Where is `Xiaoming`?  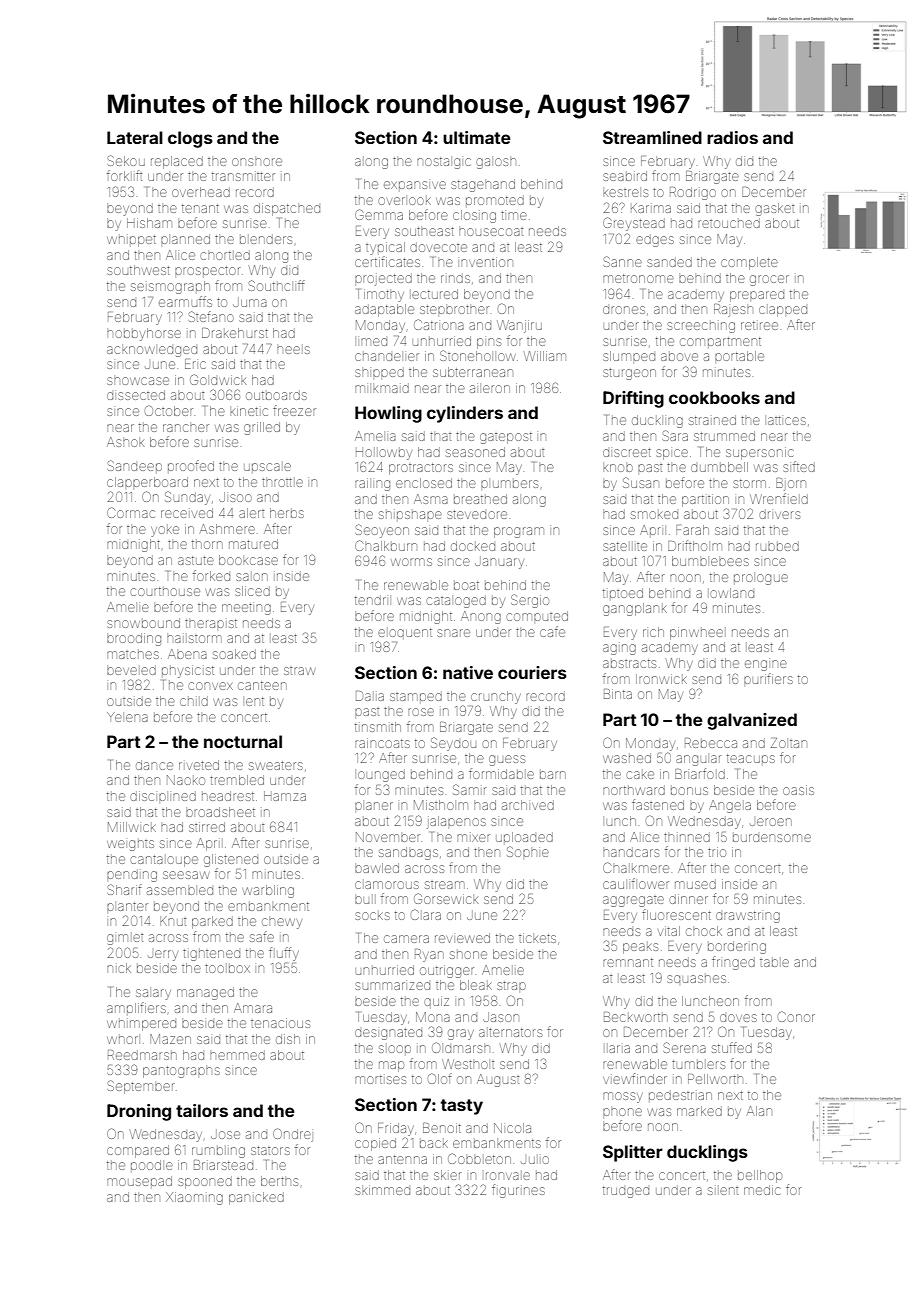 Xiaoming is located at coordinates (194, 1198).
